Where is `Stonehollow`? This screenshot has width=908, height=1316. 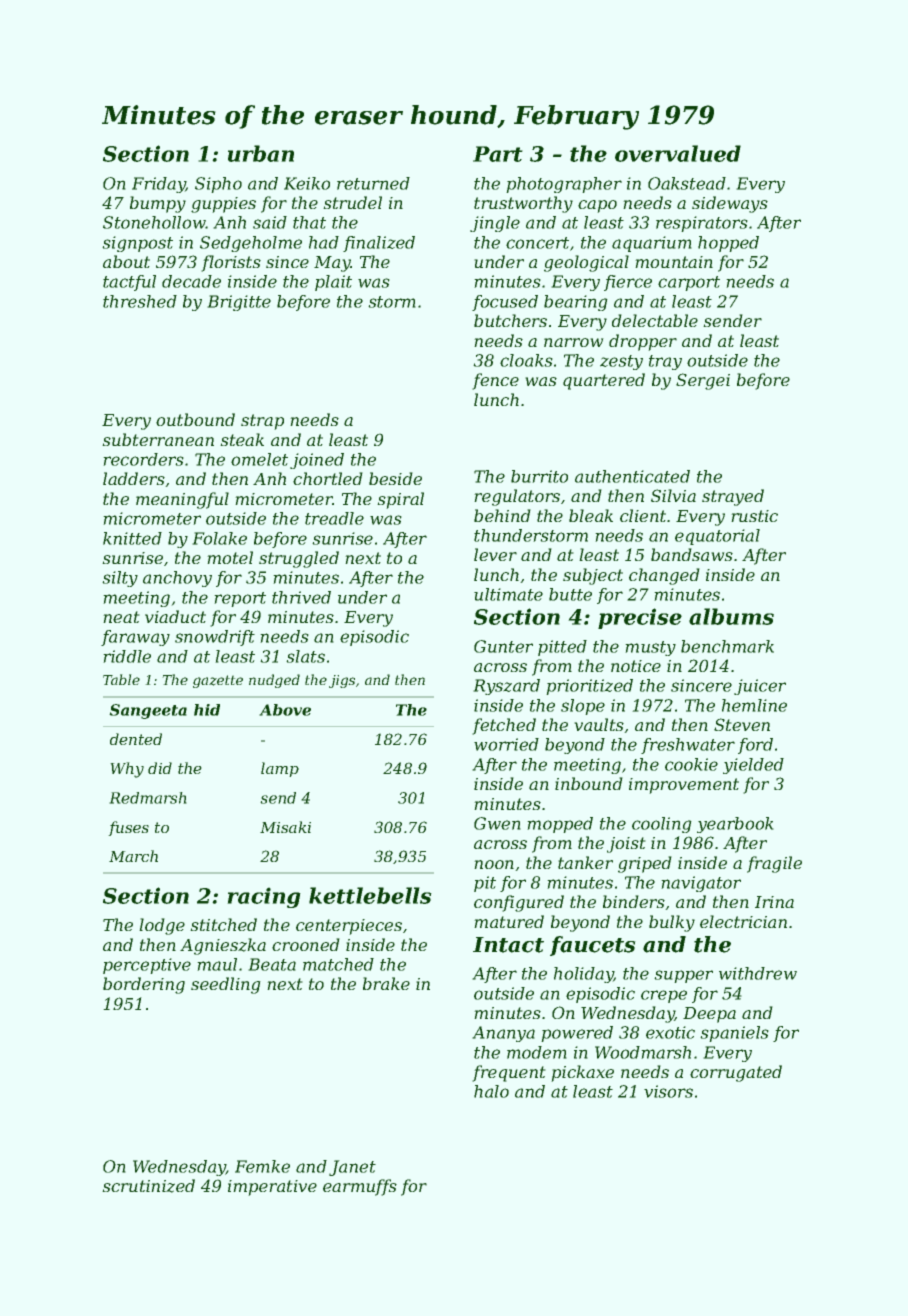 Stonehollow is located at coordinates (154, 222).
